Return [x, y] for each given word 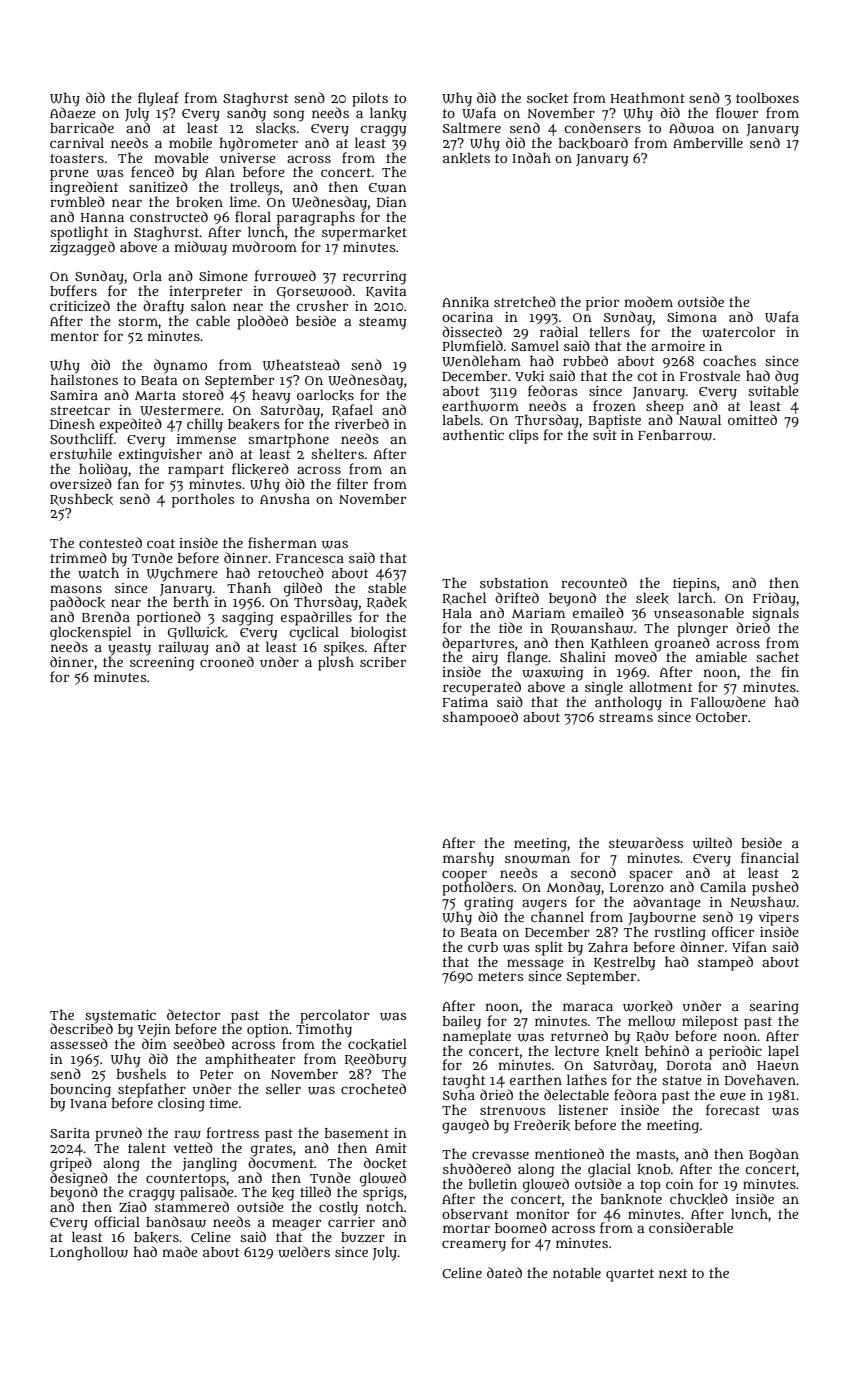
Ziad [133, 1206]
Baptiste [614, 422]
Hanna [102, 217]
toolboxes [767, 97]
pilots [370, 99]
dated [504, 1272]
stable [387, 587]
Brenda [106, 616]
